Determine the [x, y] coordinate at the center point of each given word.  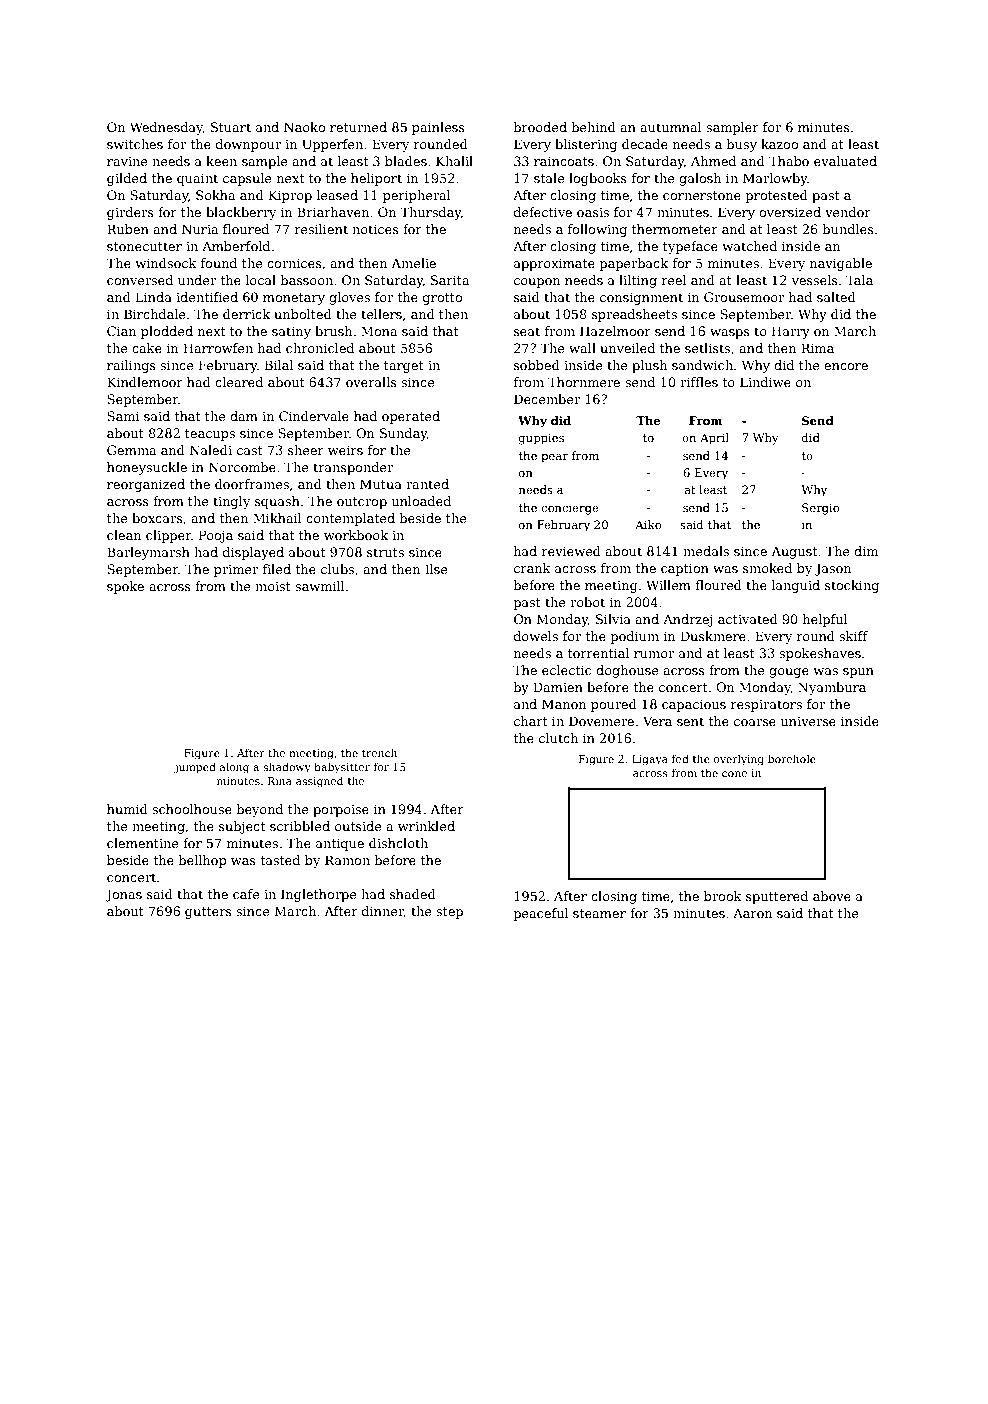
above [832, 896]
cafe [246, 894]
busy [742, 145]
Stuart [231, 127]
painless [438, 128]
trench [379, 752]
